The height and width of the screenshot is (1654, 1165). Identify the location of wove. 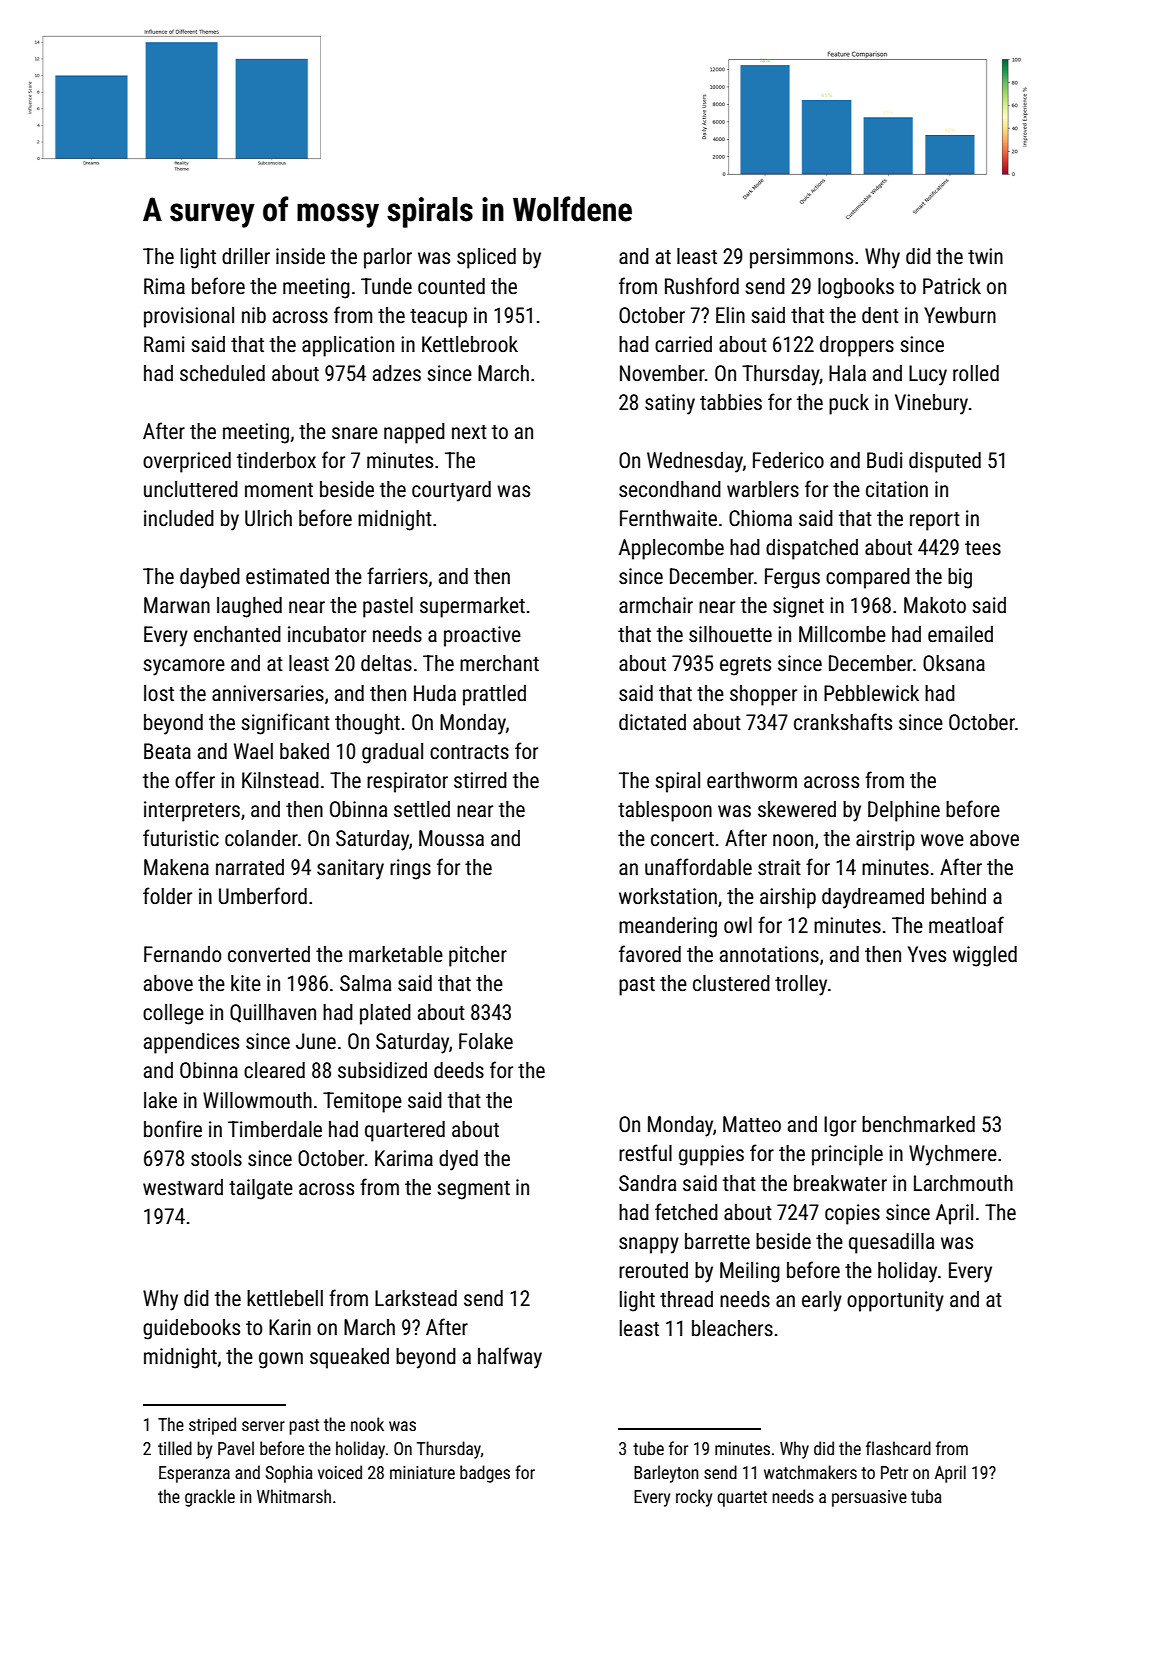
(942, 840).
